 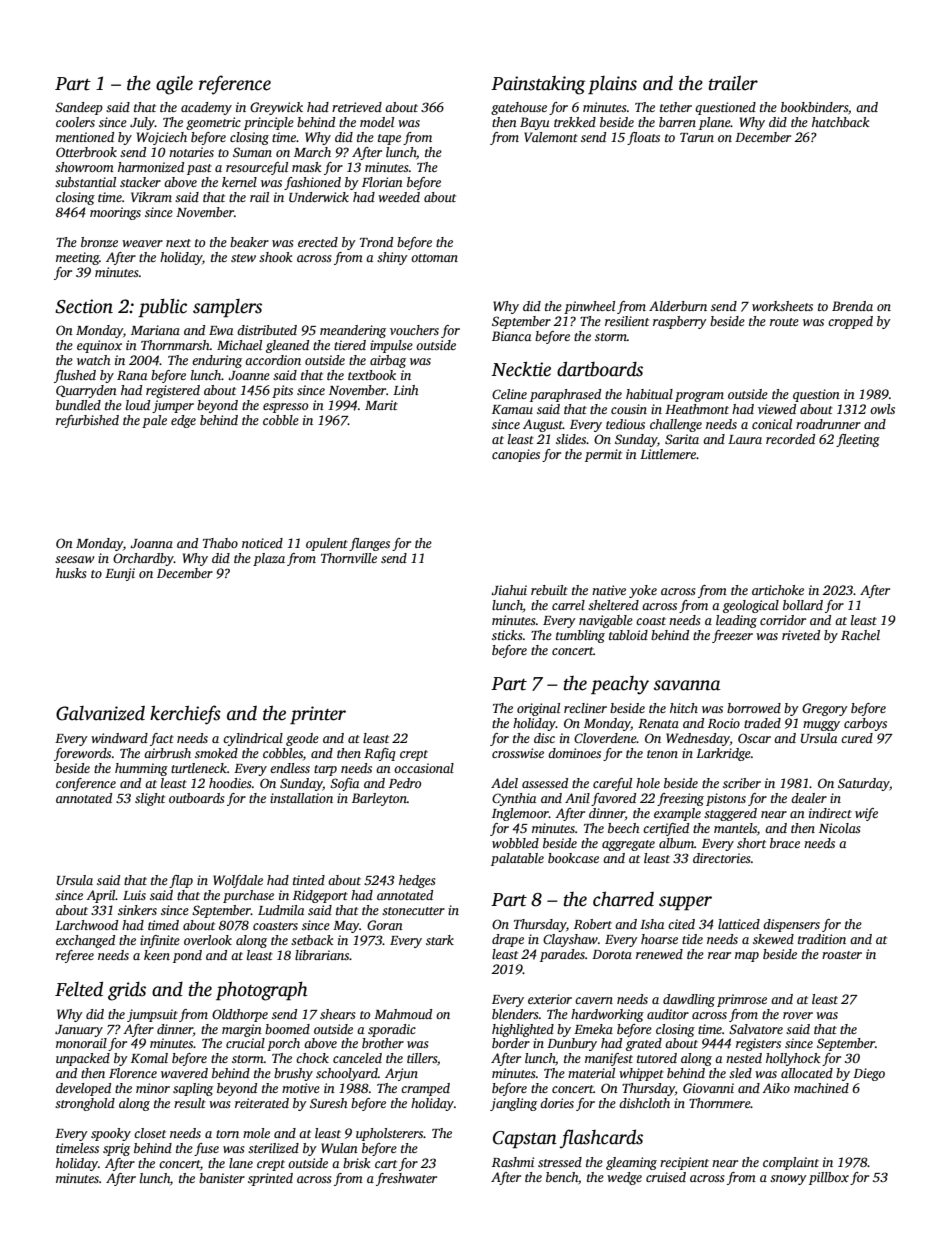 What do you see at coordinates (379, 799) in the screenshot?
I see `Barleyton` at bounding box center [379, 799].
